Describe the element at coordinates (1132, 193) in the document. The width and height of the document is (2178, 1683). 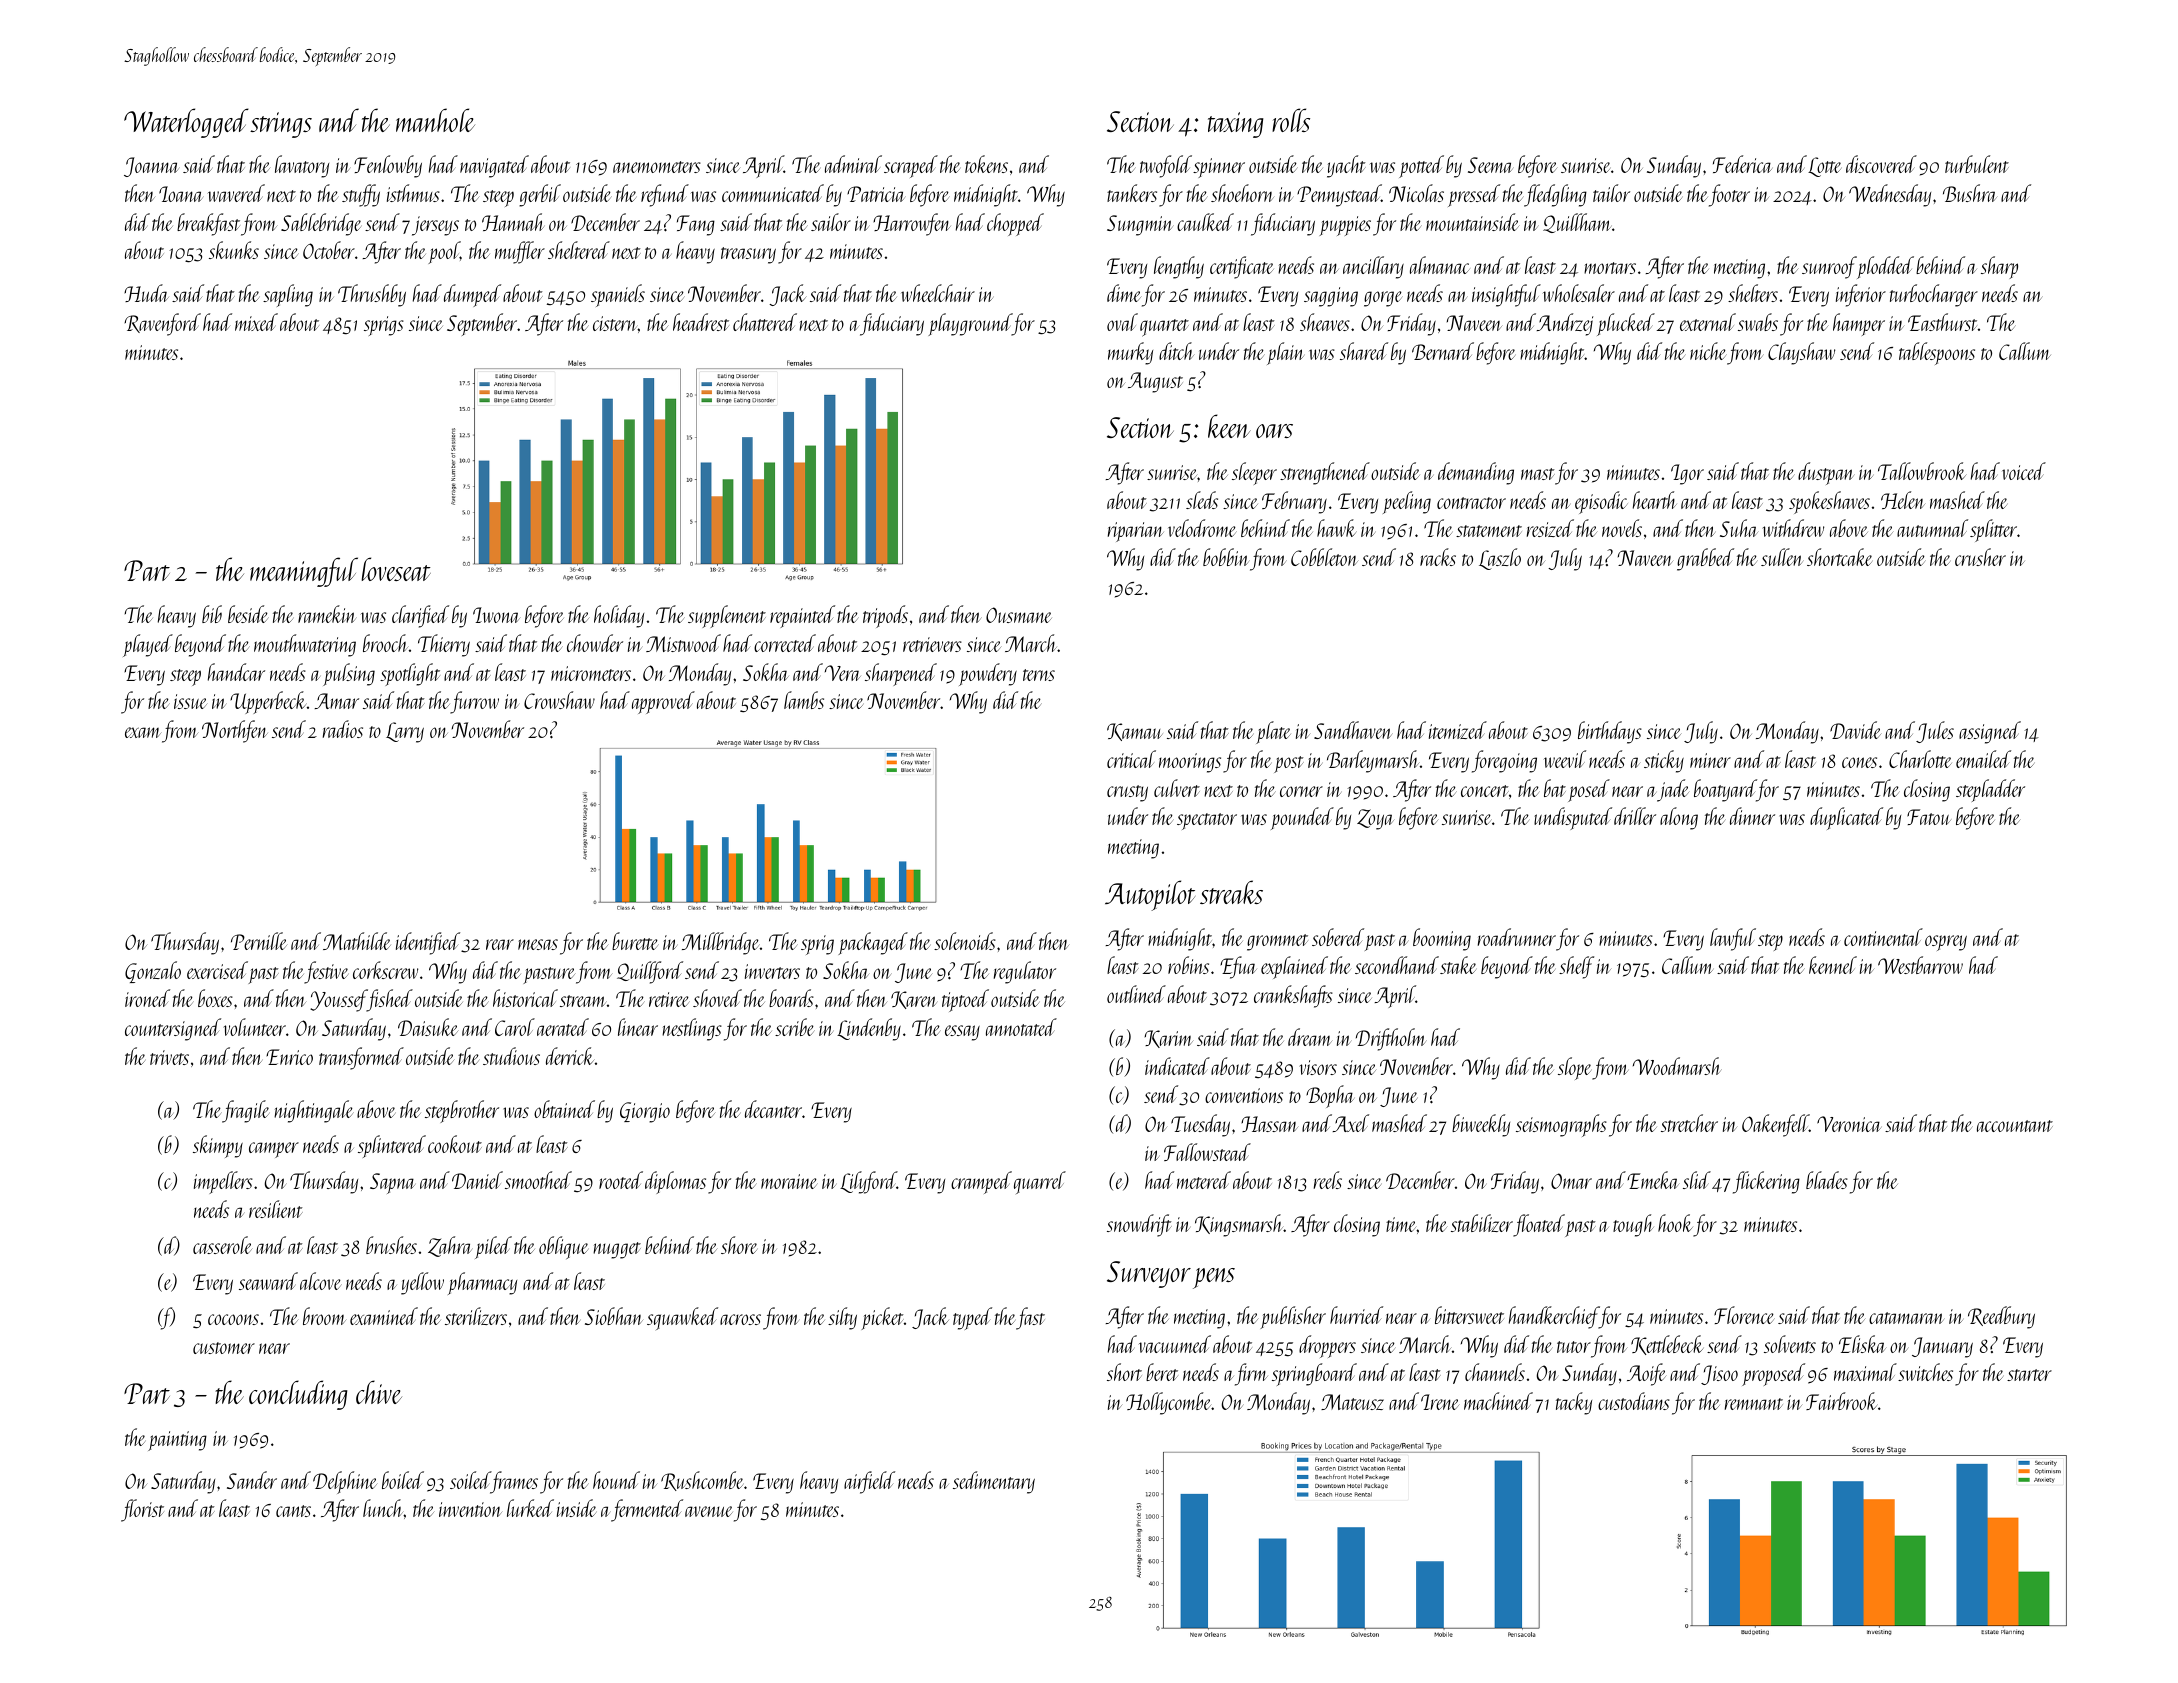
I see `tankers` at that location.
